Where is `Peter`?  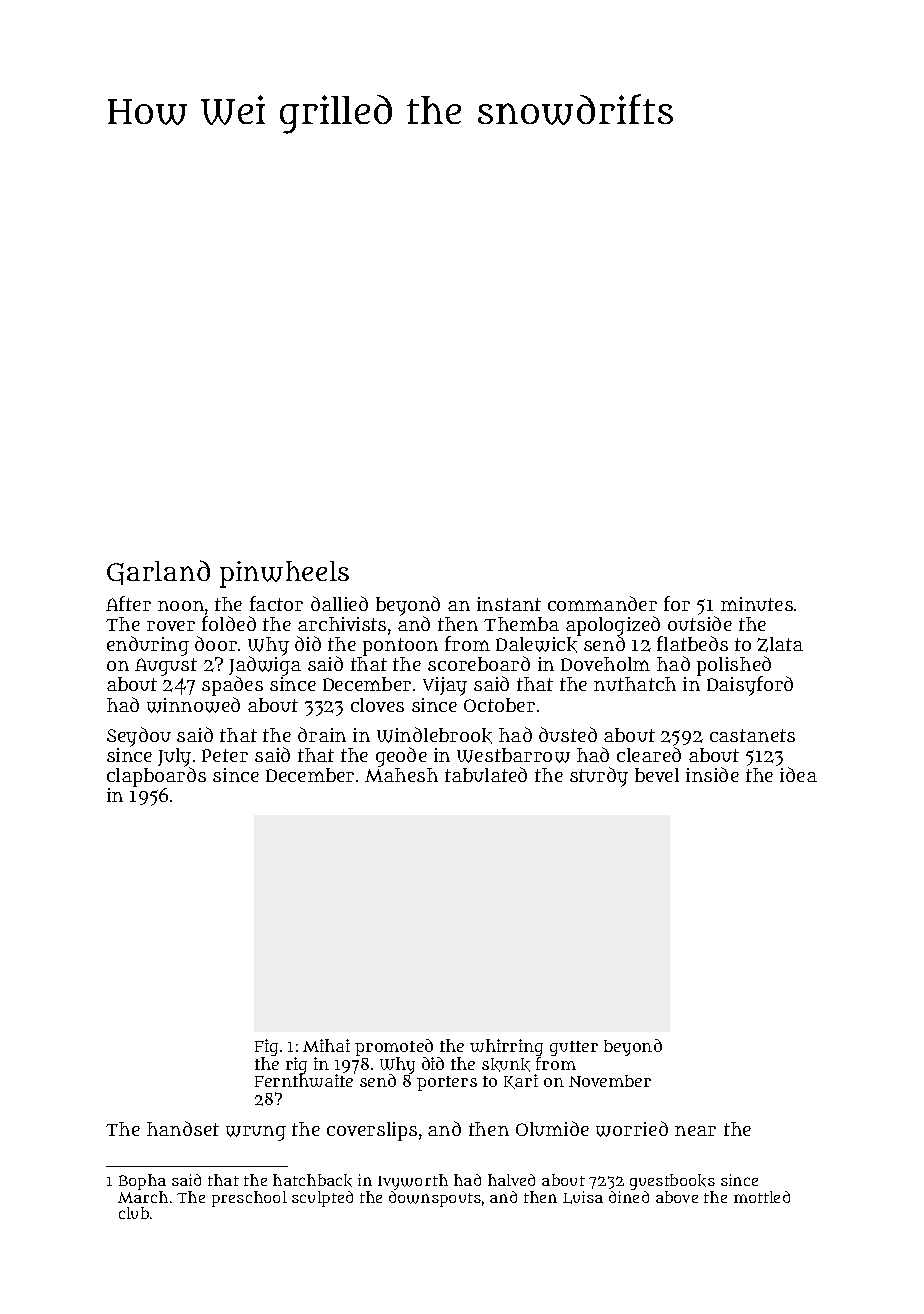
Peter is located at coordinates (225, 755).
